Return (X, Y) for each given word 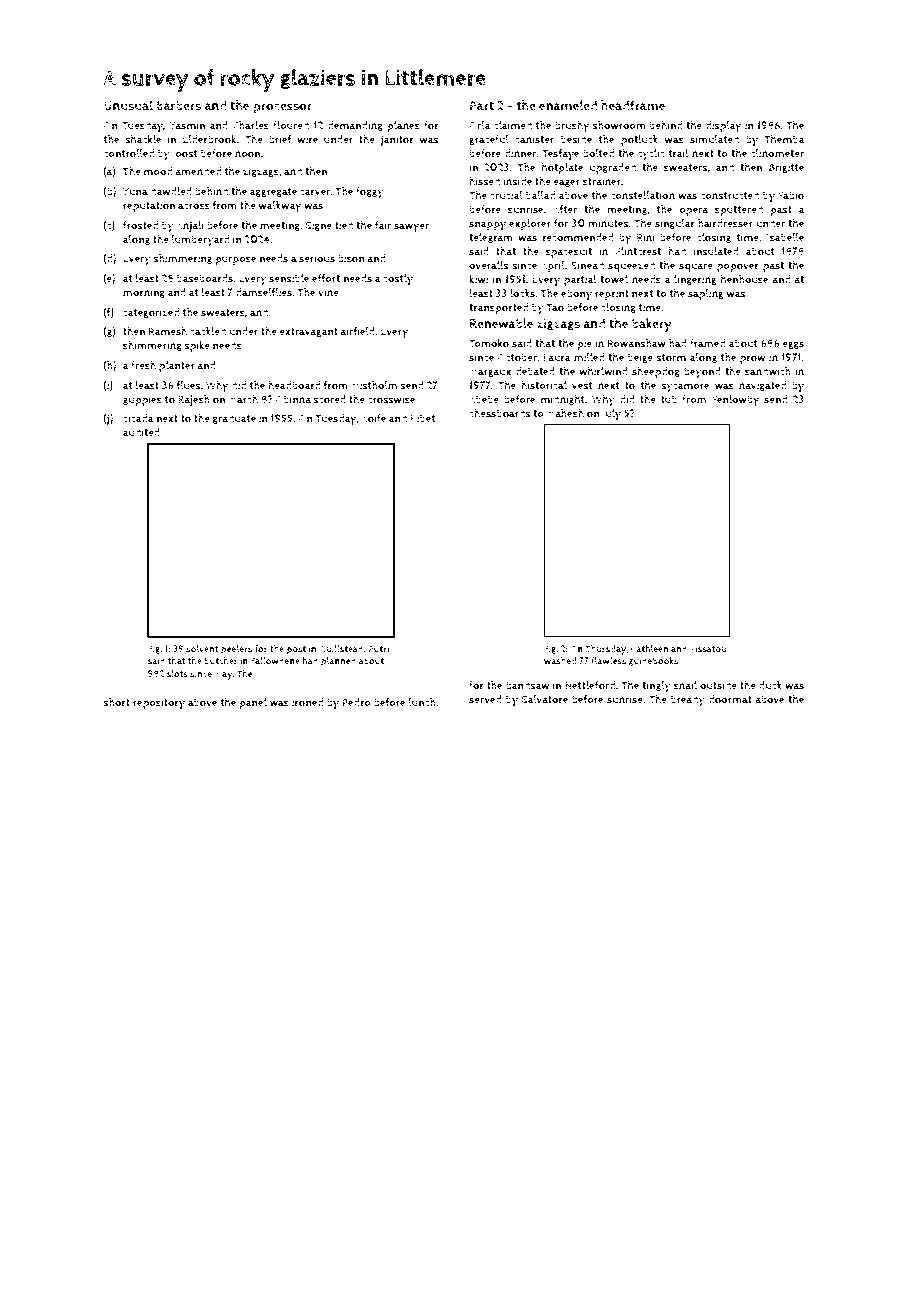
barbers (179, 105)
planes (403, 126)
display (723, 127)
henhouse (744, 279)
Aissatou (708, 649)
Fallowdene (275, 660)
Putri (378, 649)
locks (523, 293)
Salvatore (545, 699)
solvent (202, 649)
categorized (151, 313)
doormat (730, 699)
